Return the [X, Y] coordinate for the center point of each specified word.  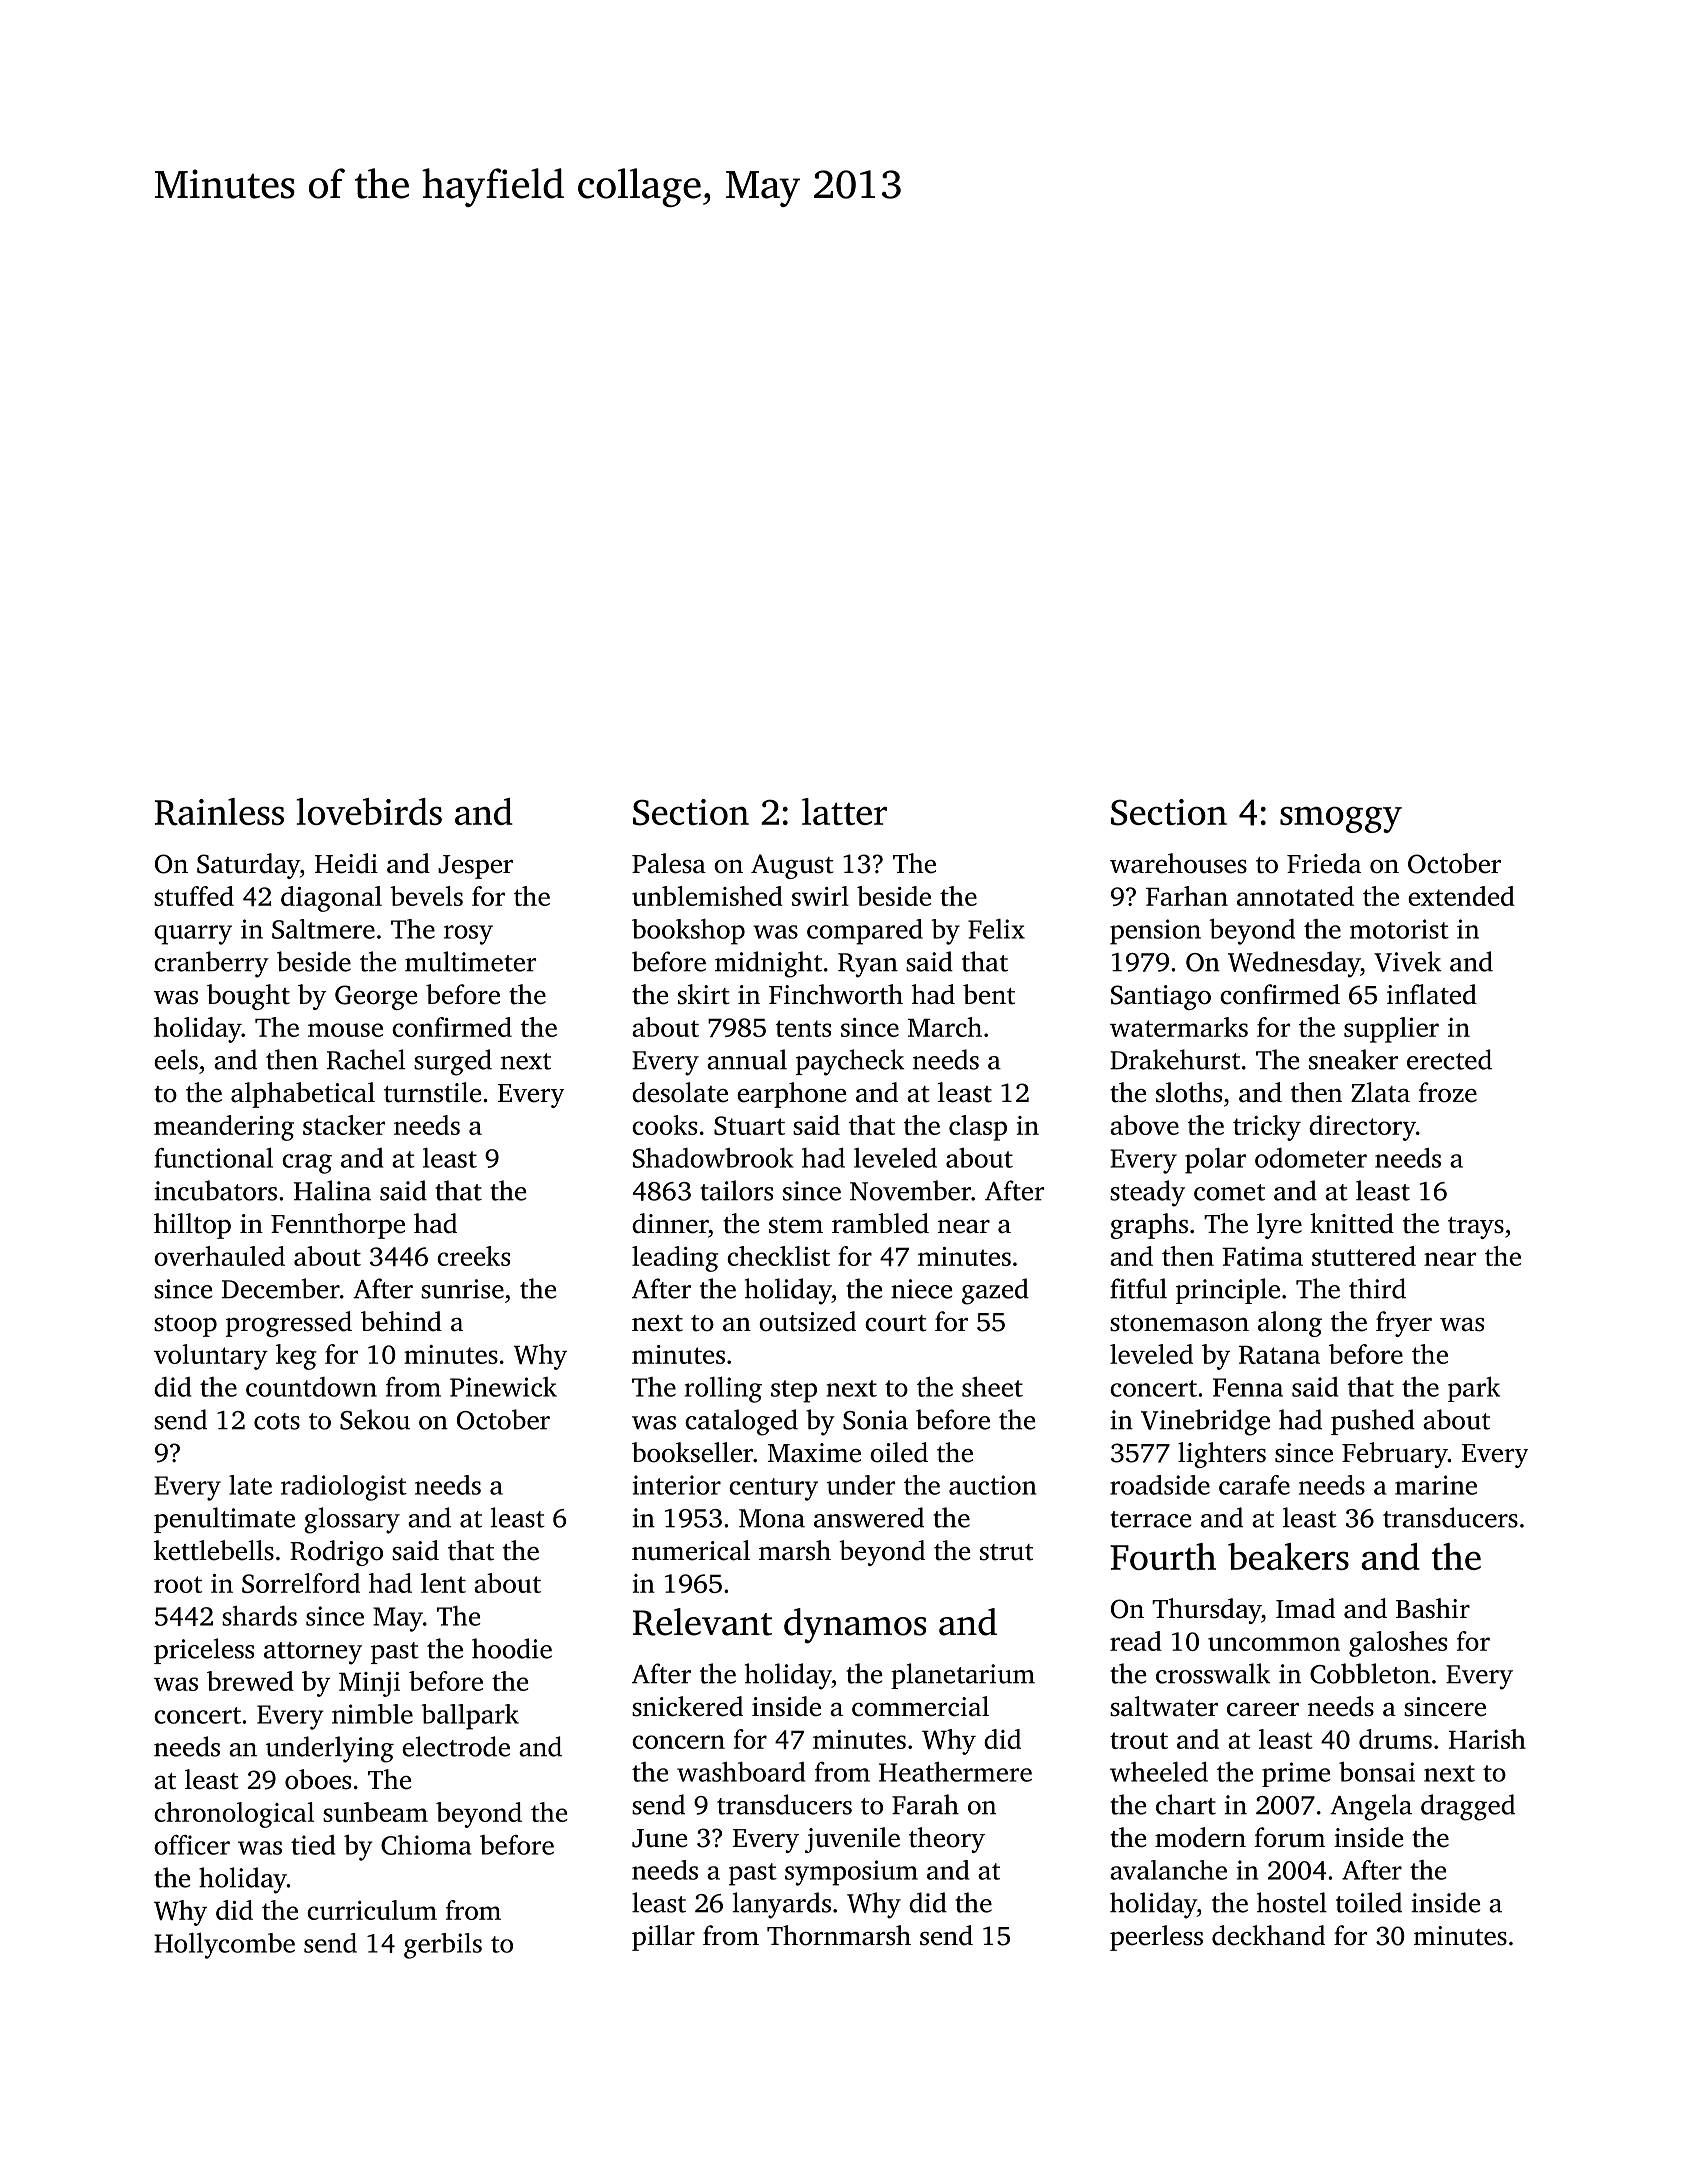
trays [1476, 1228]
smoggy [1341, 819]
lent [443, 1583]
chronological [234, 1815]
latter [844, 811]
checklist [778, 1256]
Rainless [219, 812]
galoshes [1398, 1644]
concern [678, 1742]
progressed [289, 1324]
